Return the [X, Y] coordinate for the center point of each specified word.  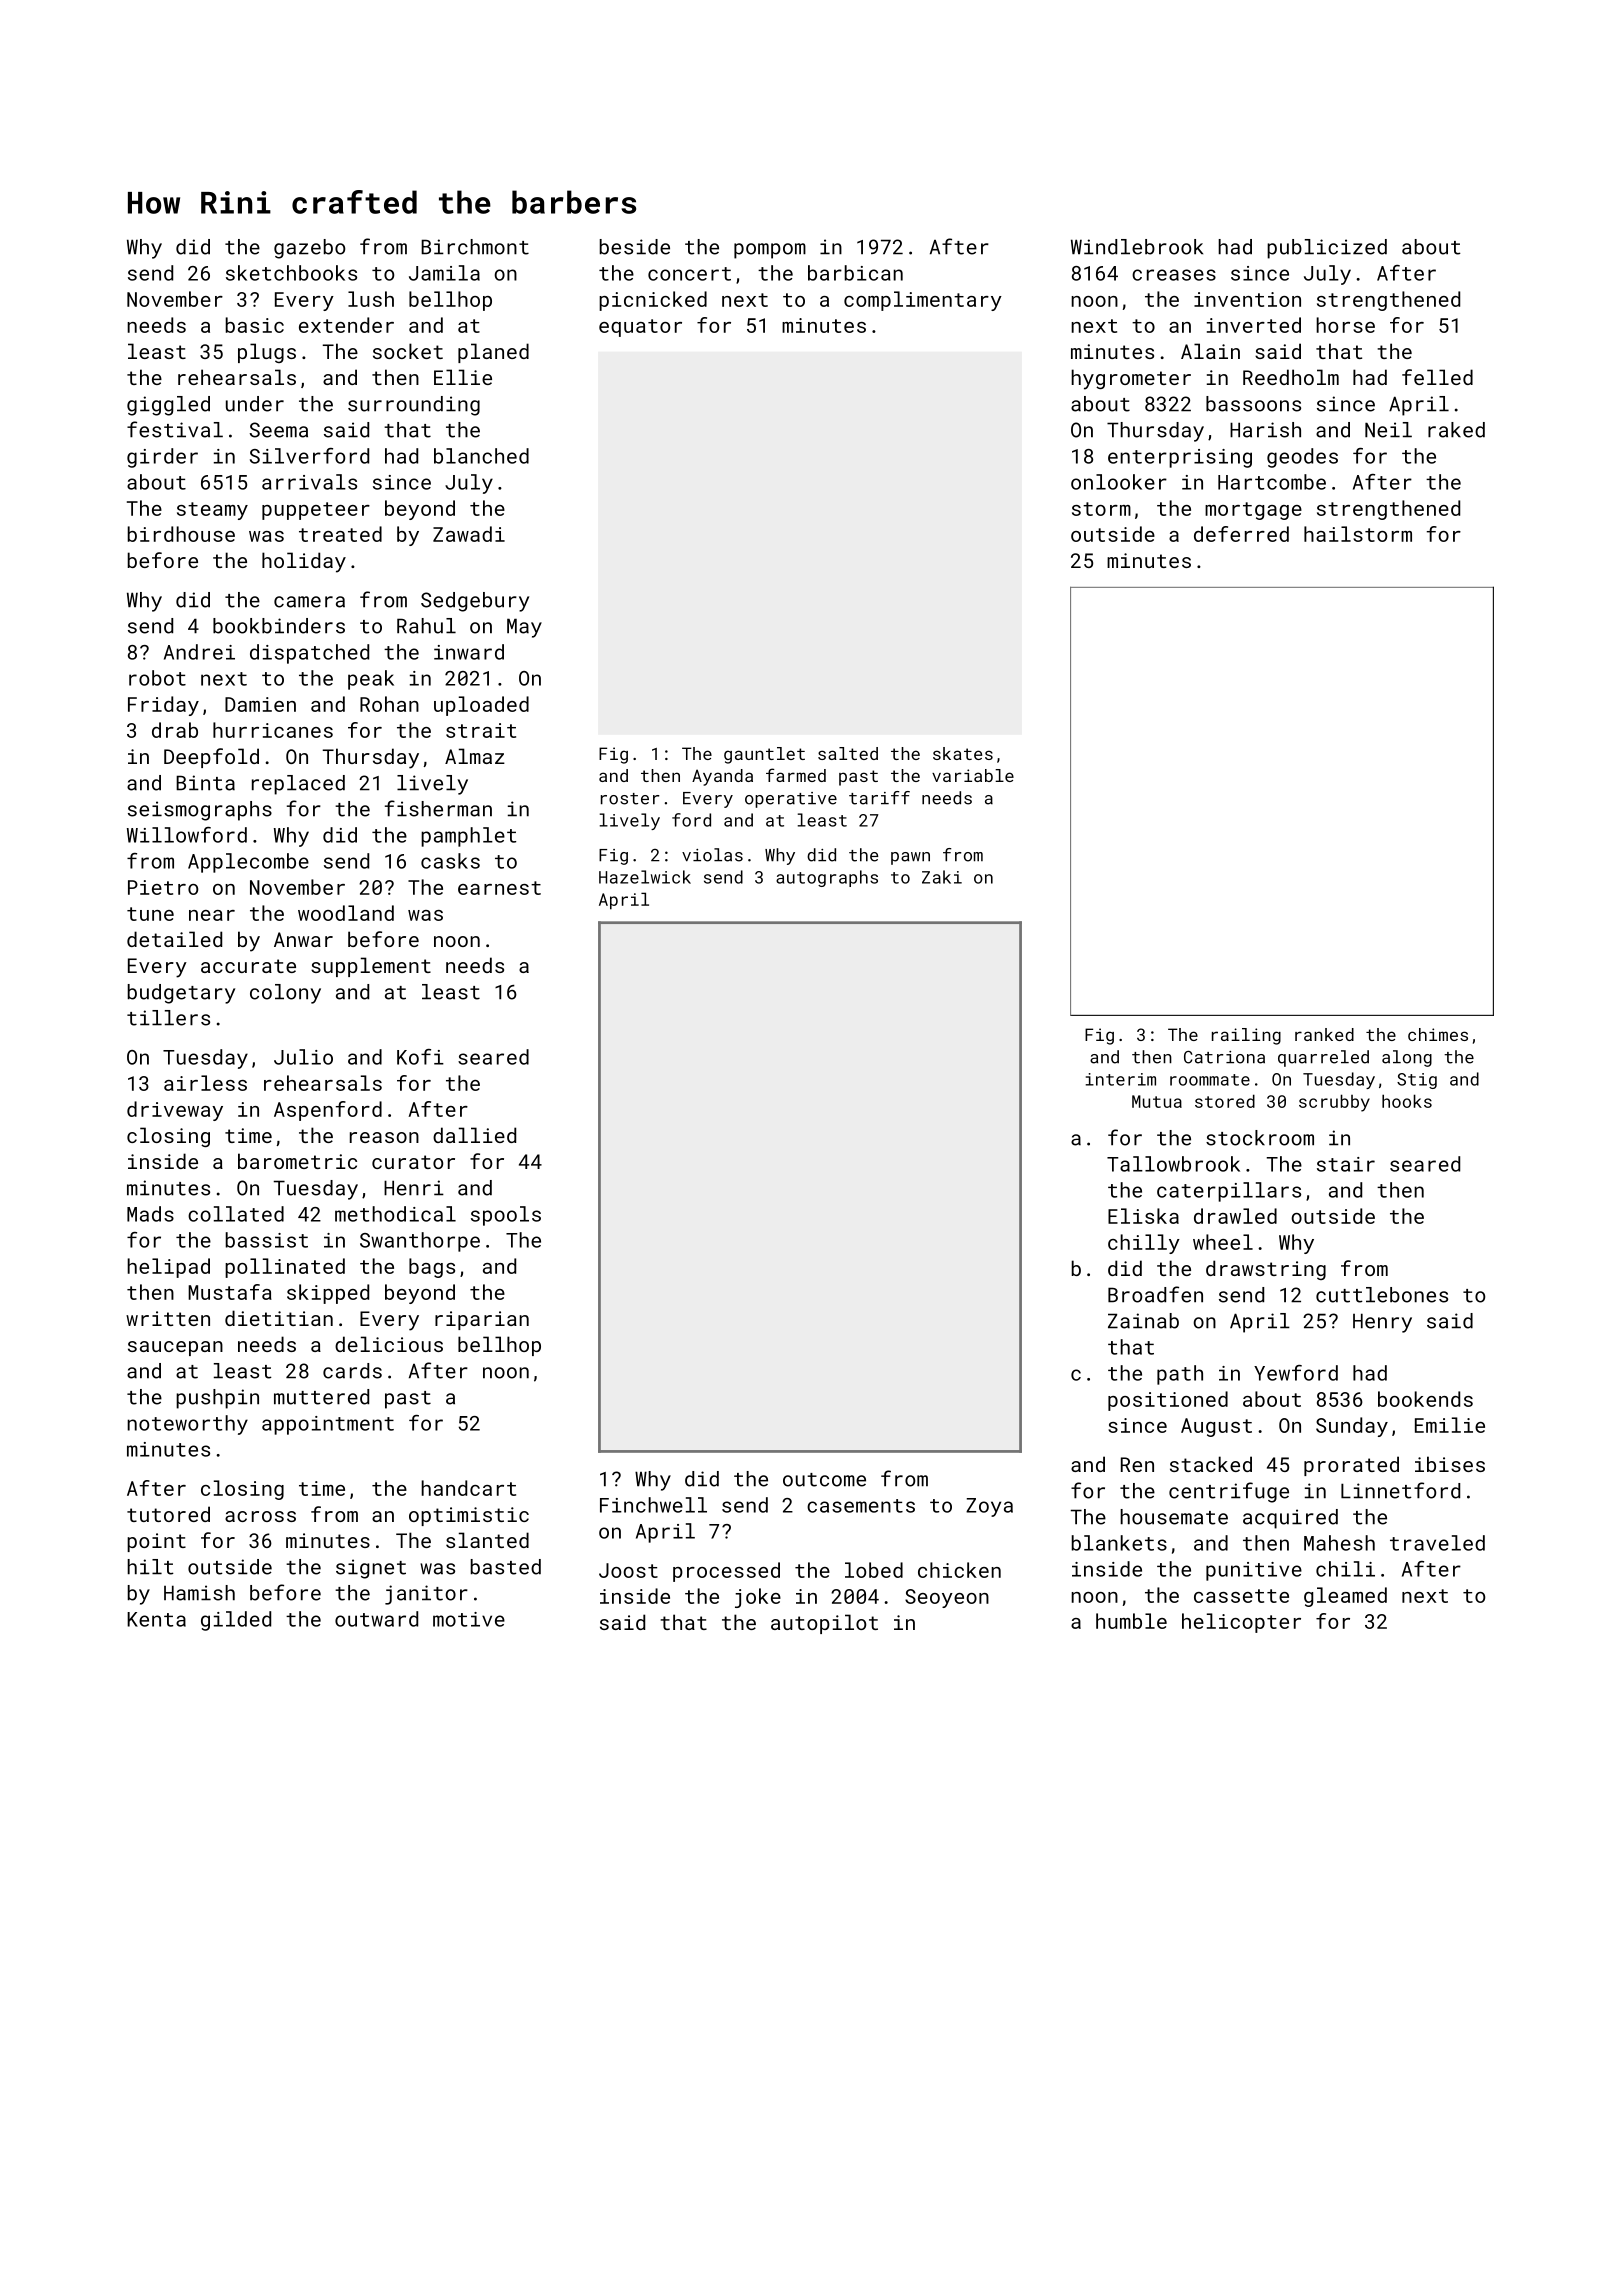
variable [973, 775]
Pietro [163, 887]
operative [791, 800]
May [524, 628]
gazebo [309, 249]
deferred [1241, 534]
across [260, 1516]
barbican [855, 273]
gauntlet [764, 755]
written [168, 1318]
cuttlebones [1382, 1295]
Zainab [1143, 1321]
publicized [1327, 249]
